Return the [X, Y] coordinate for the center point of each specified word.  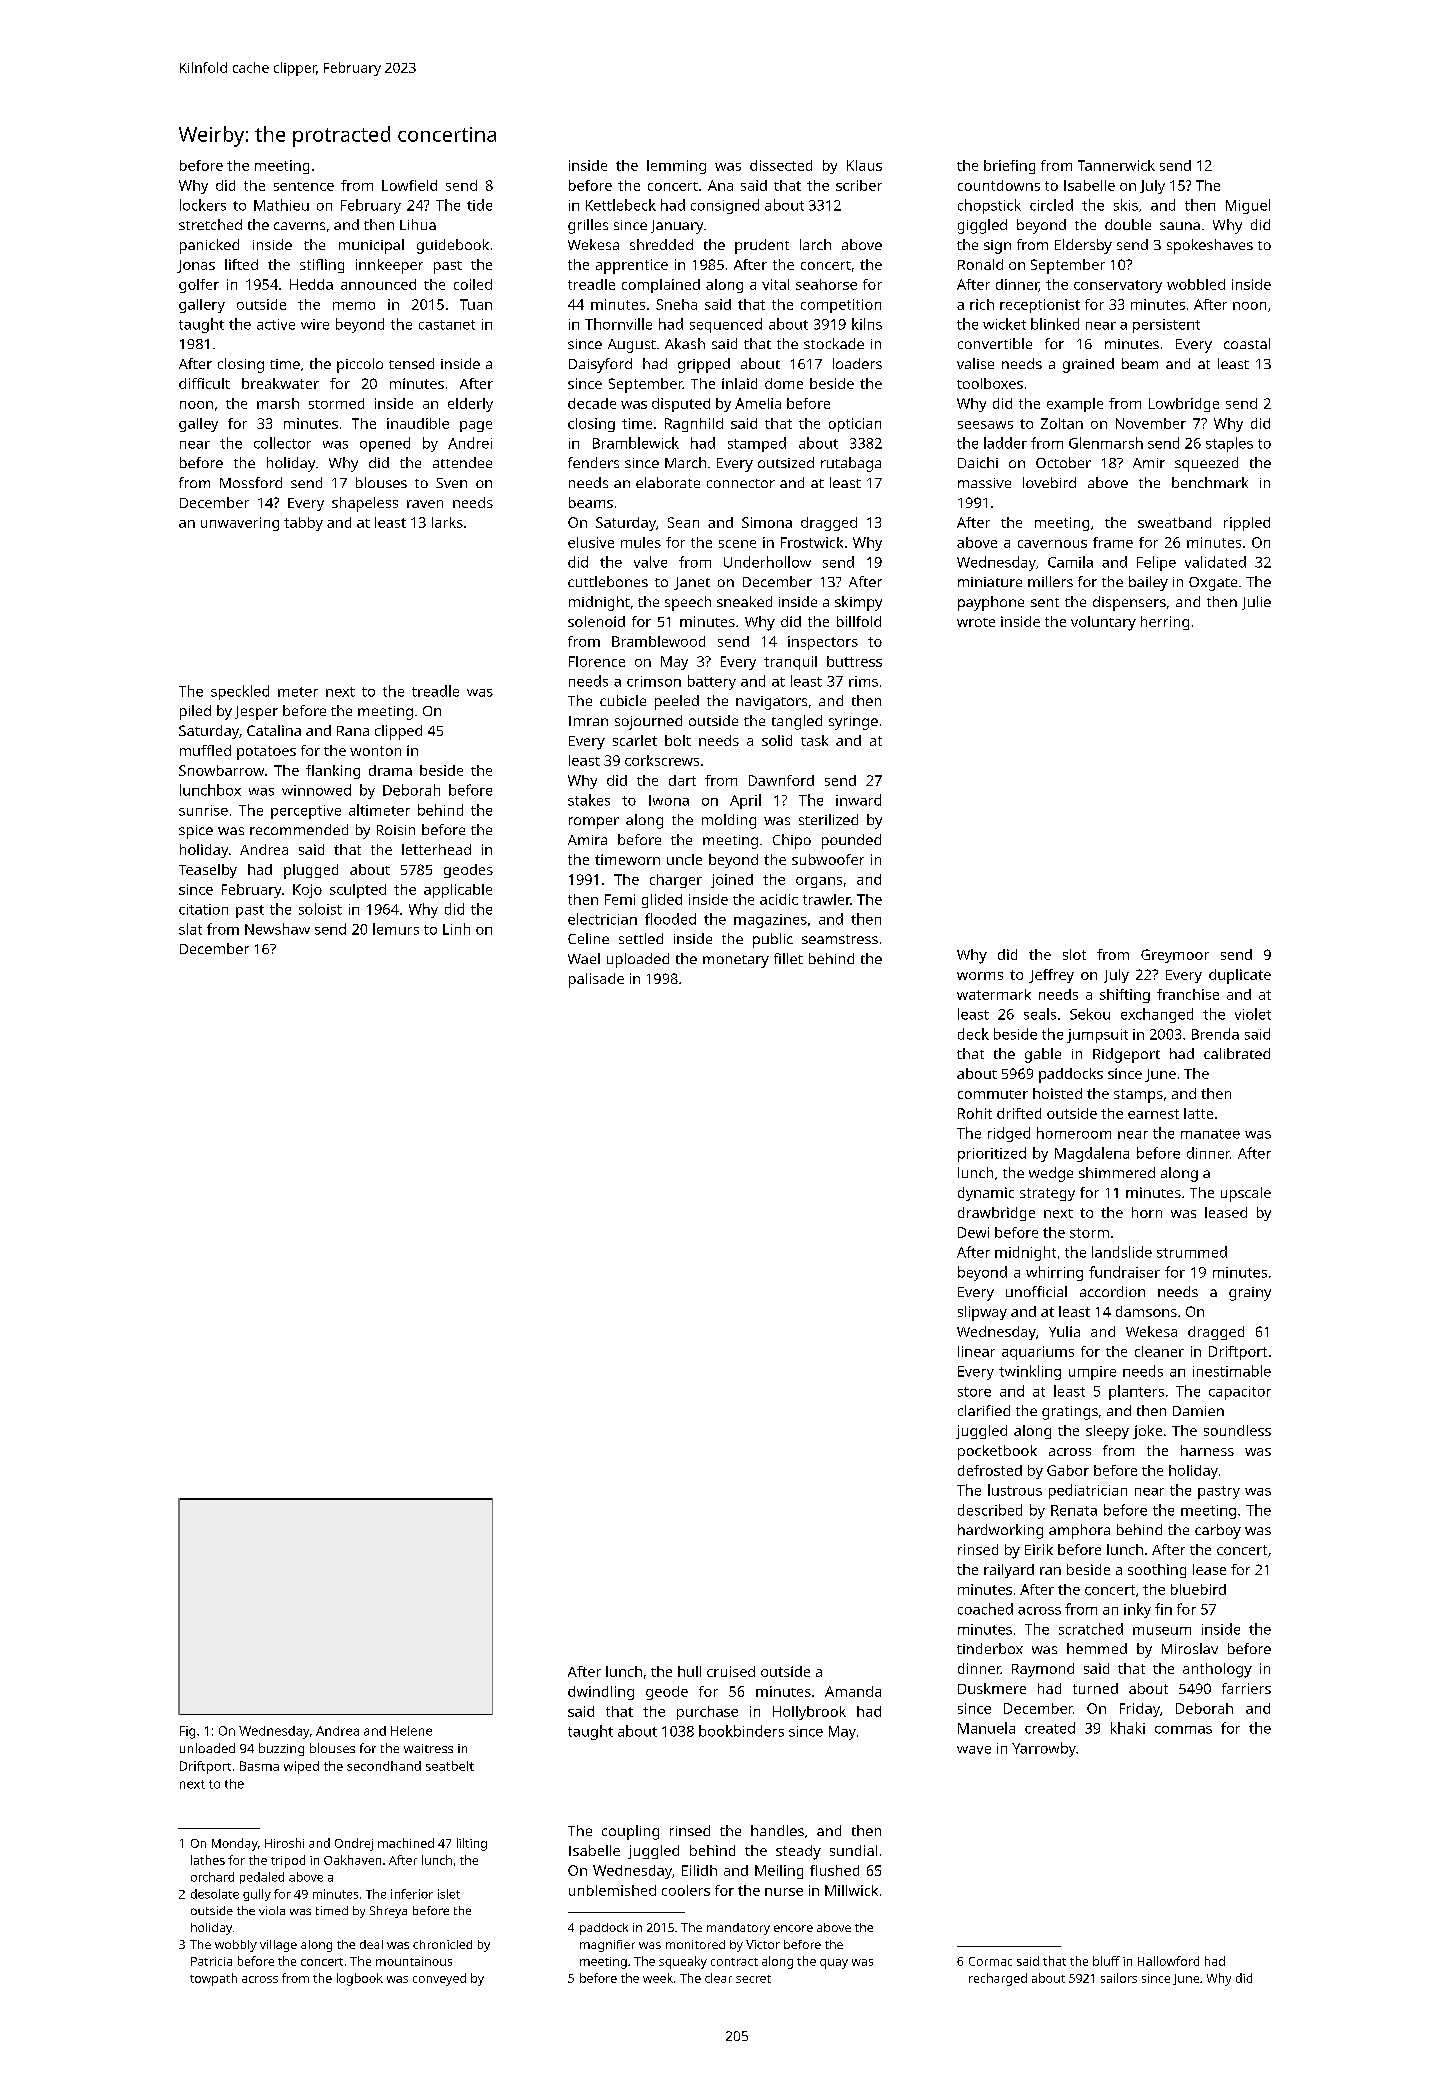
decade [592, 403]
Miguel [1248, 206]
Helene [411, 1731]
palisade [596, 980]
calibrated [1237, 1053]
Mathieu [281, 205]
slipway [982, 1313]
